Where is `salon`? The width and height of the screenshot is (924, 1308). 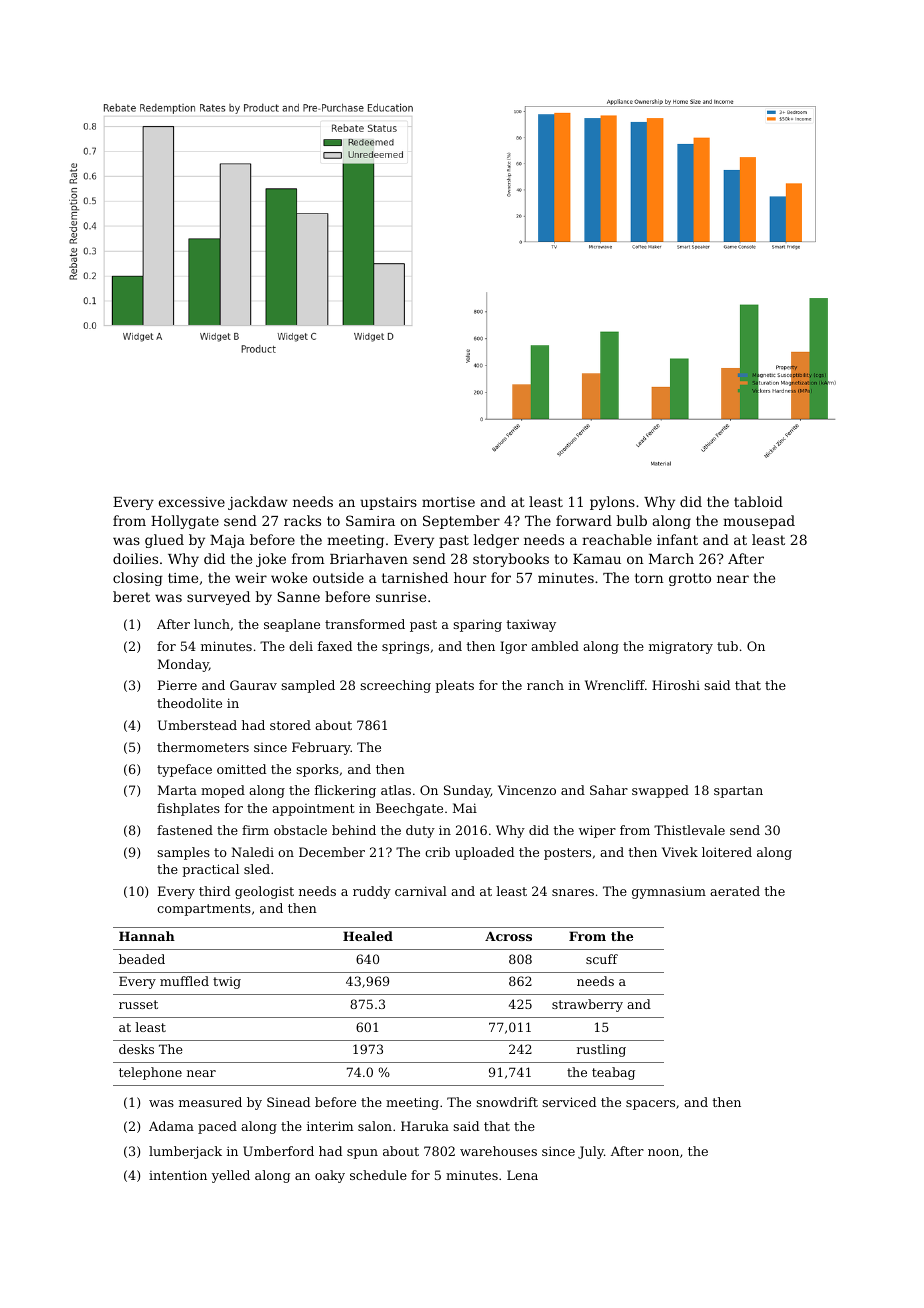 salon is located at coordinates (375, 1126).
